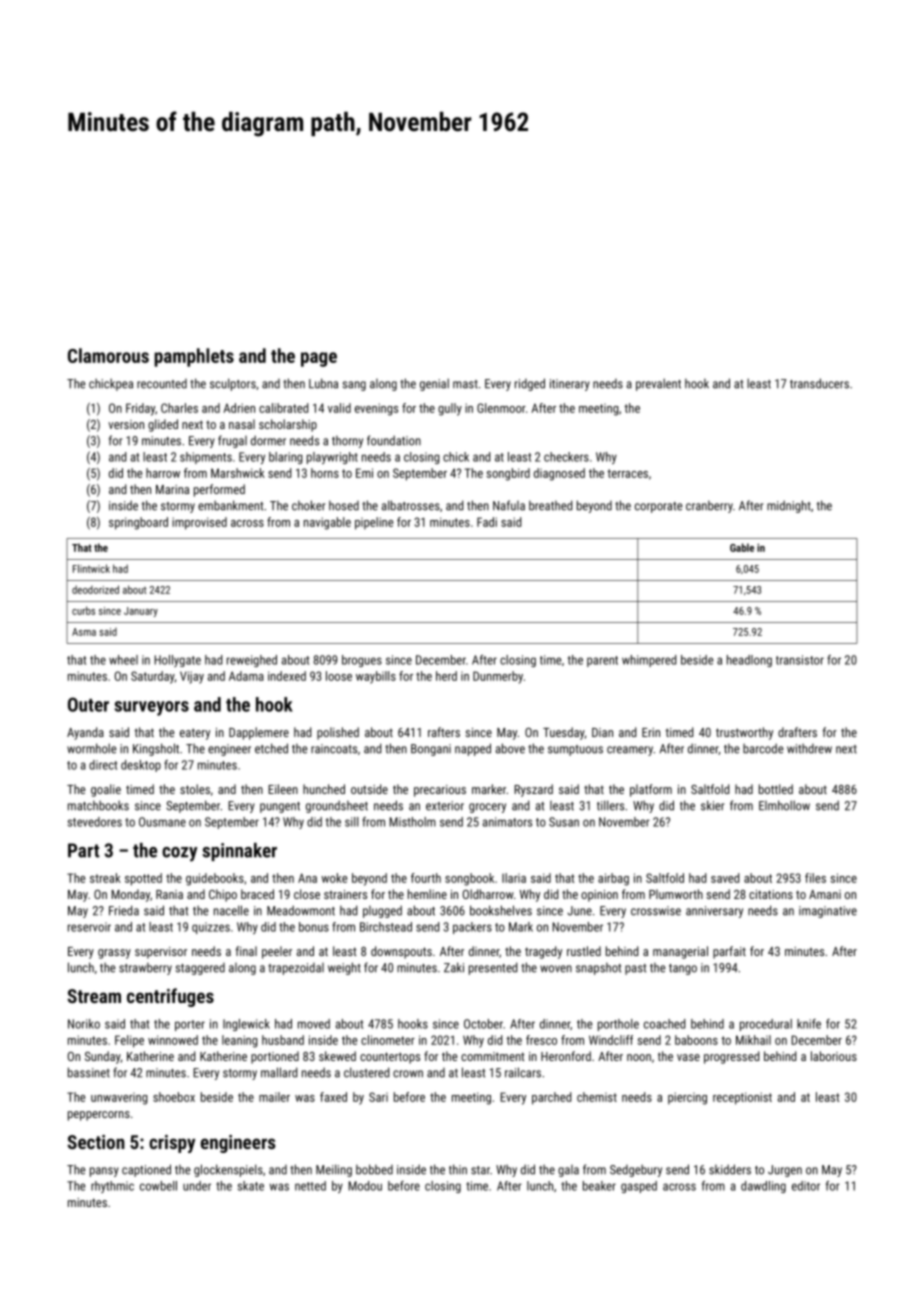  Describe the element at coordinates (169, 894) in the page. I see `Rania` at that location.
